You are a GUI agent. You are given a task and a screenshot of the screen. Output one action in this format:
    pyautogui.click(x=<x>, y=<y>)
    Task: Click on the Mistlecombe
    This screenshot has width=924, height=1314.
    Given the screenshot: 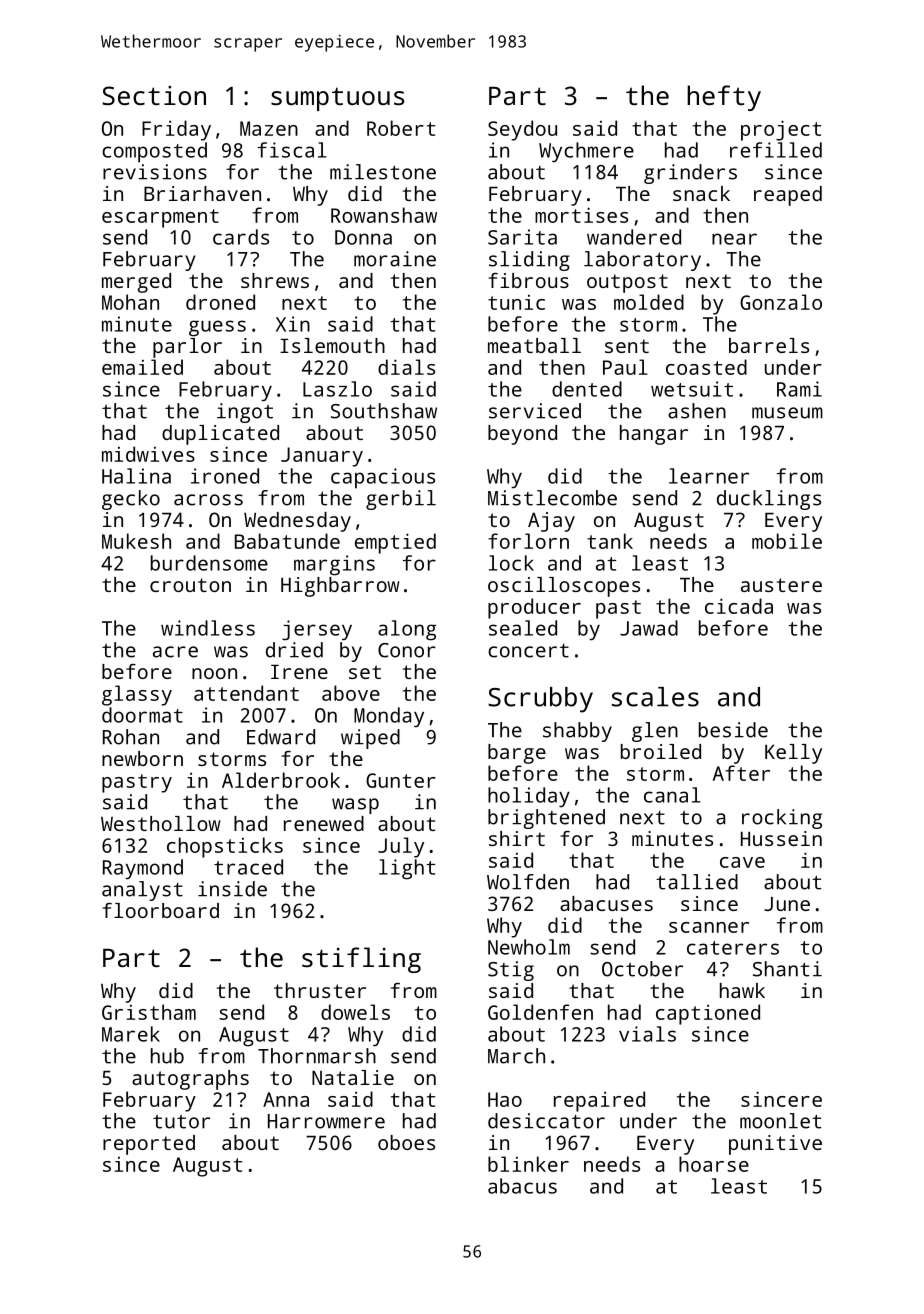 What is the action you would take?
    pyautogui.click(x=552, y=498)
